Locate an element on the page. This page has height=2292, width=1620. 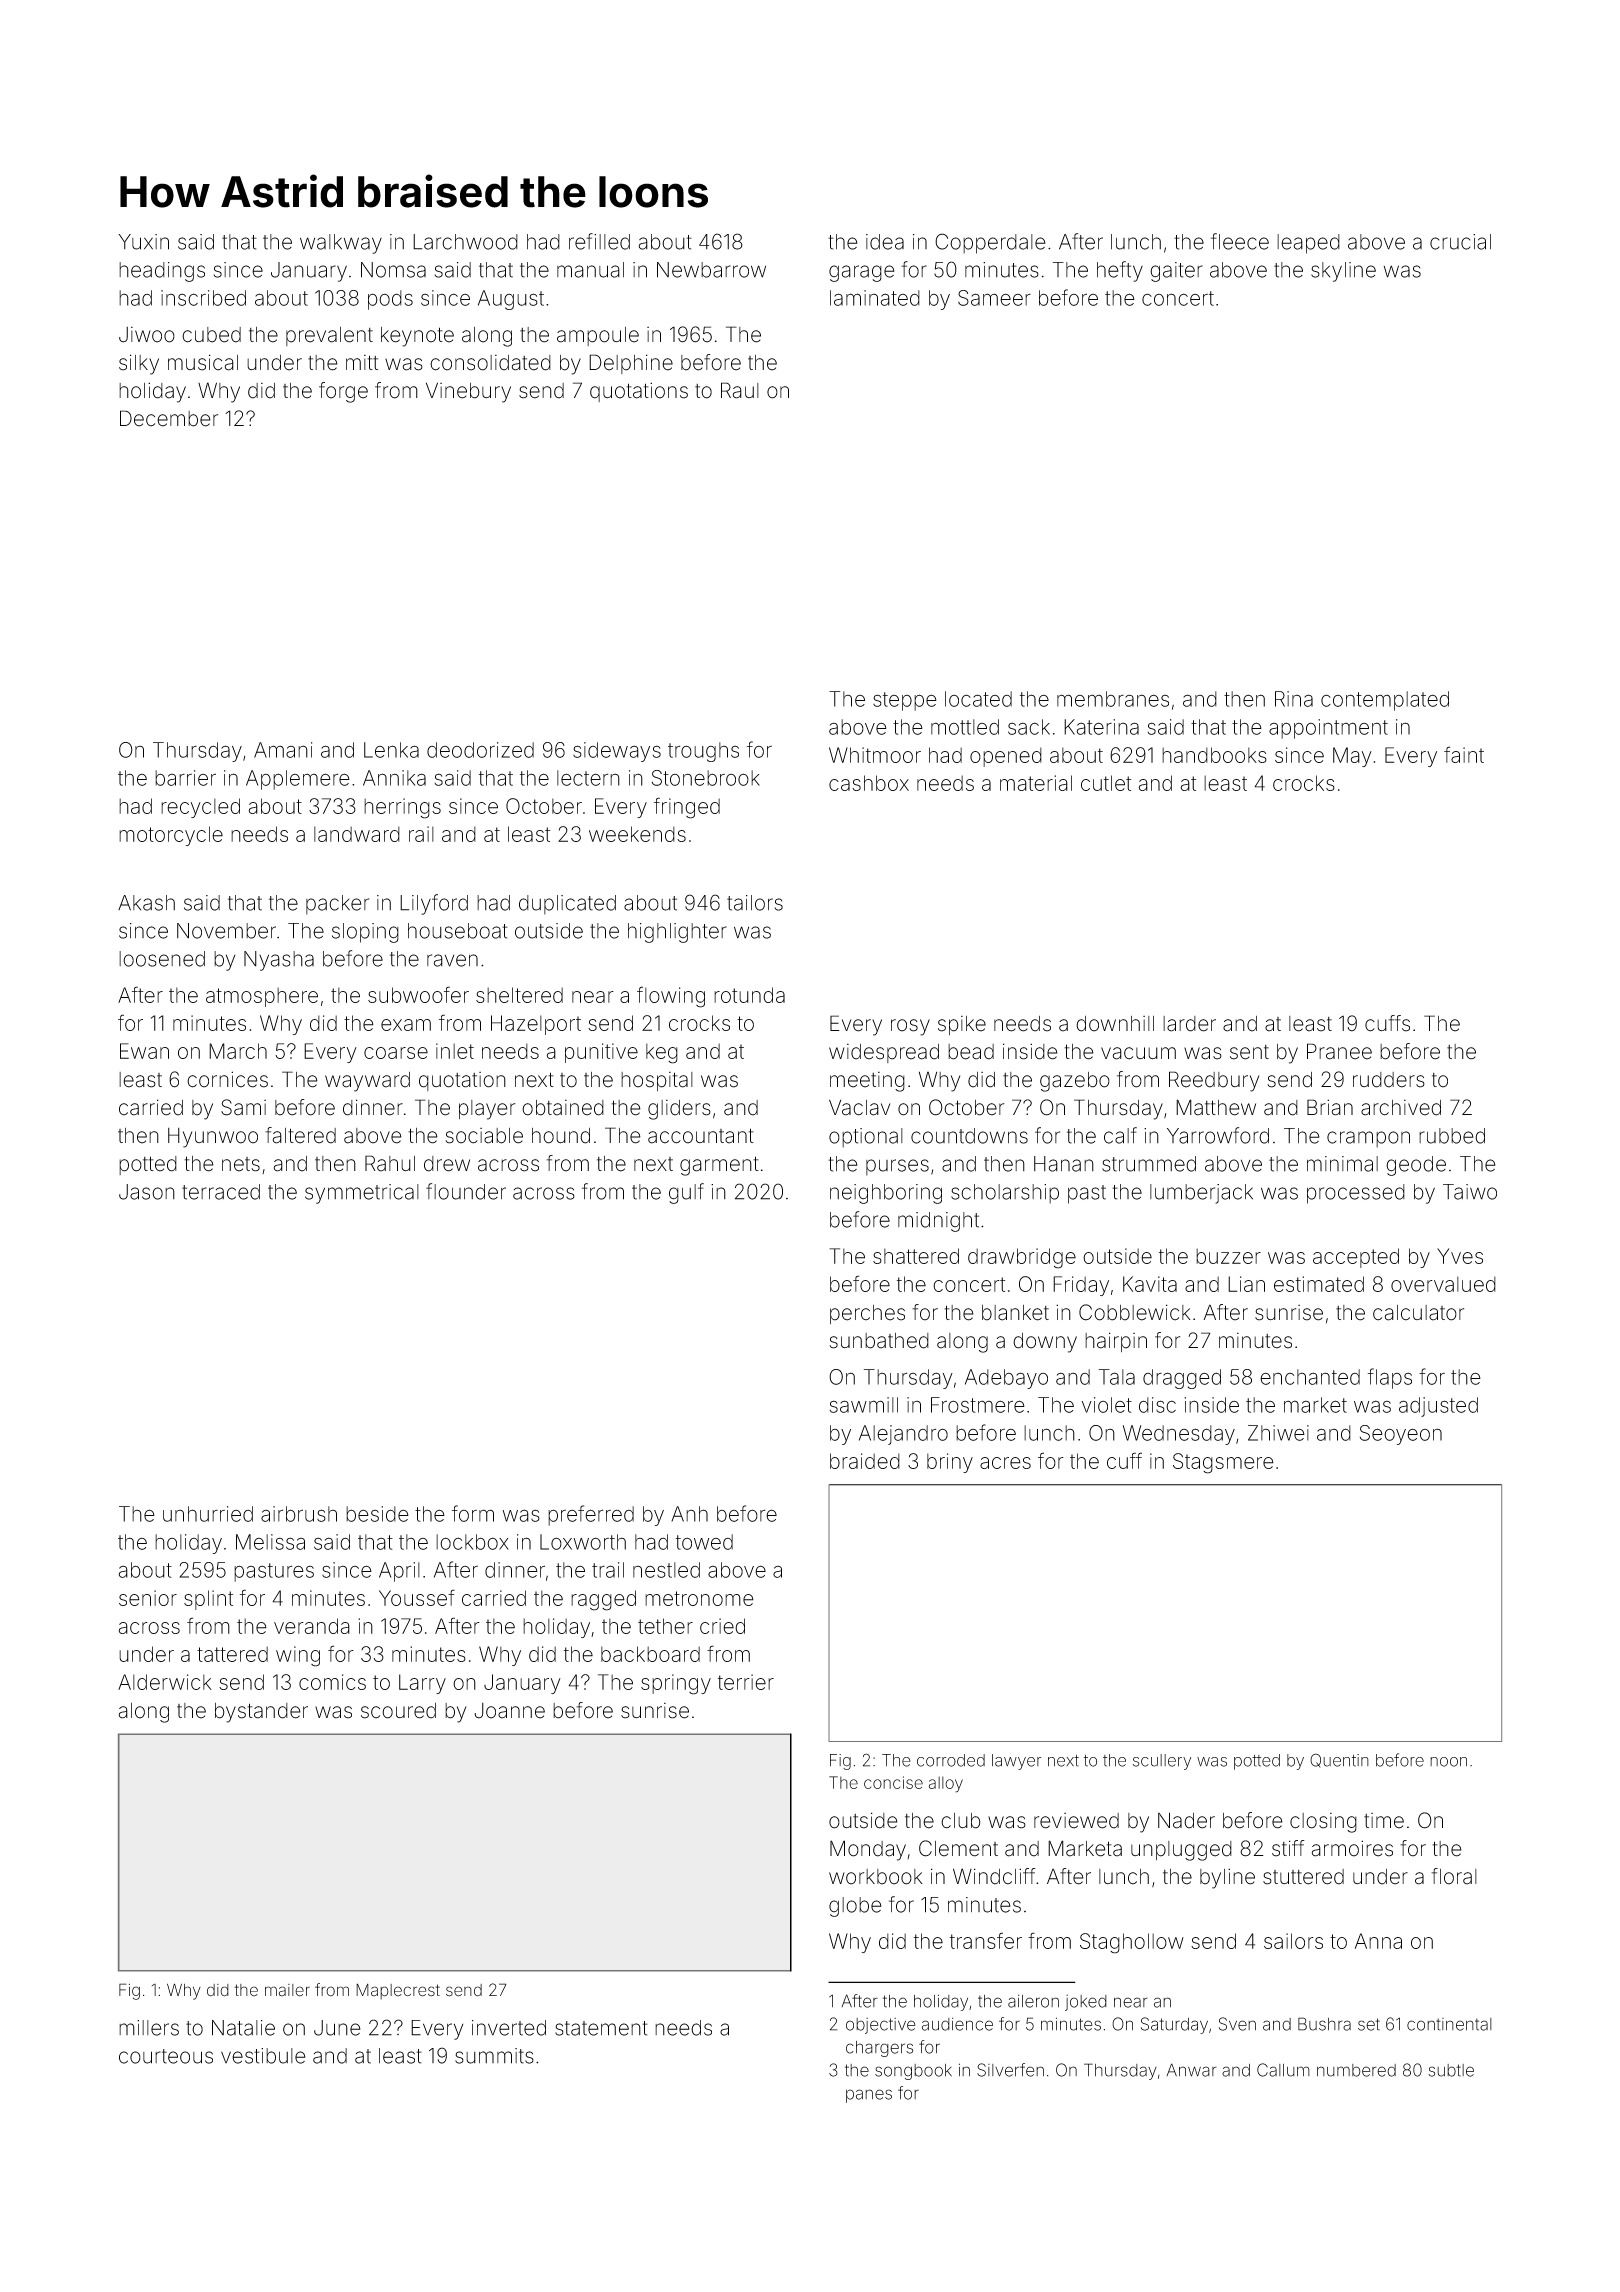
transfer is located at coordinates (986, 1940).
